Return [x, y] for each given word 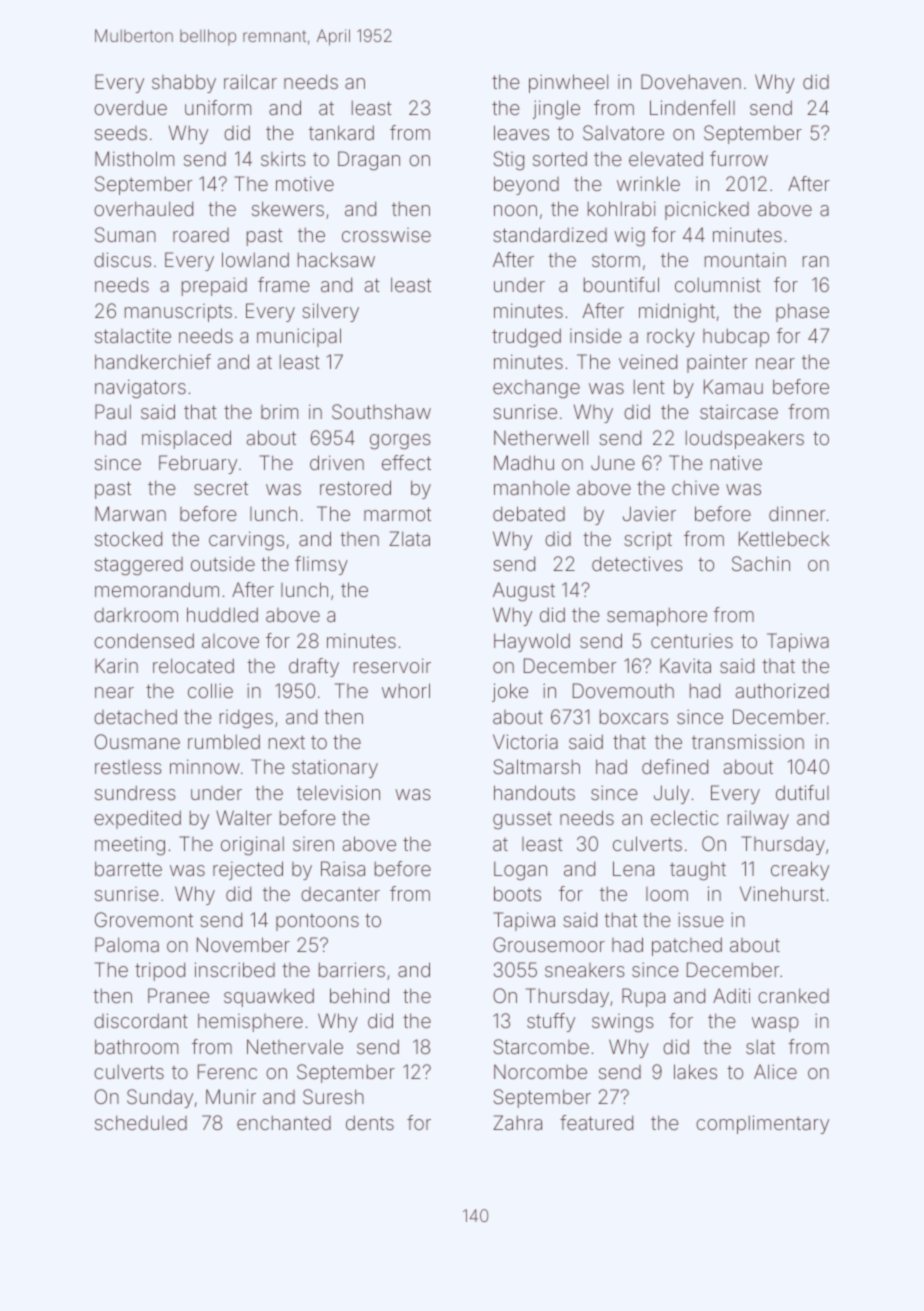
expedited [137, 819]
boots [517, 893]
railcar [250, 81]
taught [698, 871]
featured [596, 1122]
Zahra [517, 1122]
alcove [230, 641]
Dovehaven [691, 81]
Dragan [369, 161]
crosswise [386, 235]
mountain [745, 259]
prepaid [214, 286]
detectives [637, 563]
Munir [231, 1096]
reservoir [392, 665]
